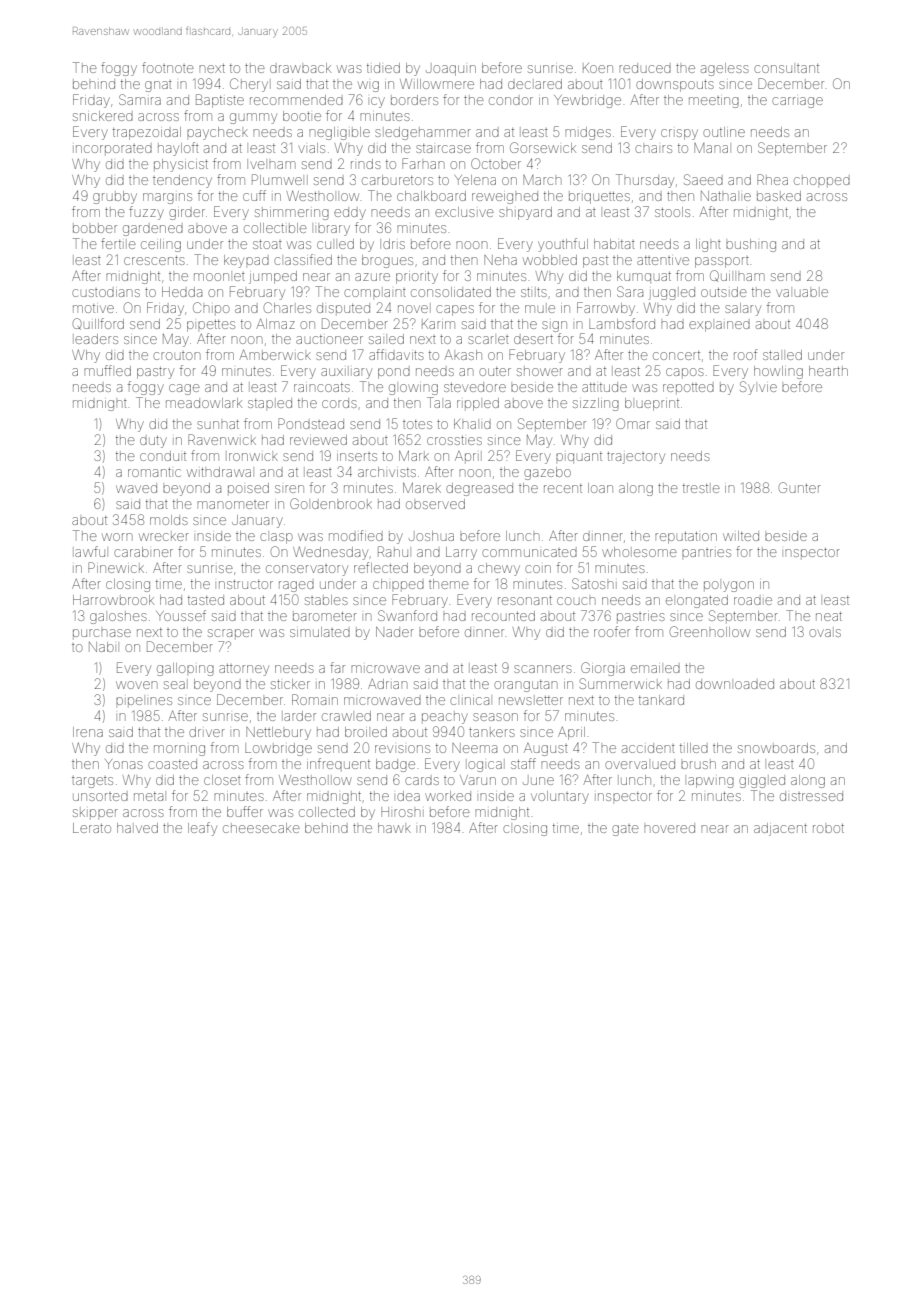 The image size is (924, 1308). Describe the element at coordinates (779, 196) in the screenshot. I see `basked` at that location.
